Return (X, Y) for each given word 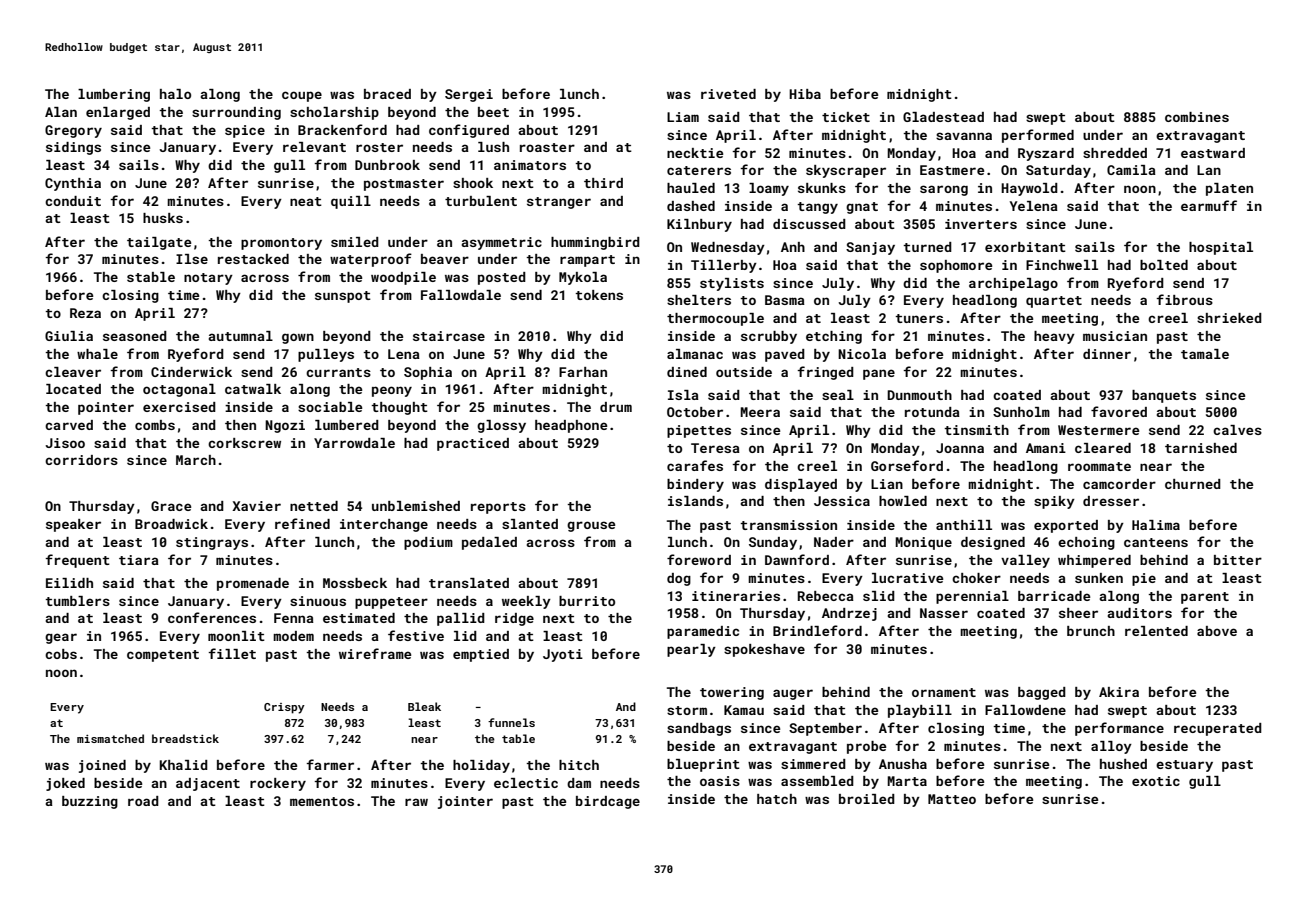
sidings (73, 148)
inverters (981, 224)
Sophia (428, 373)
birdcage (608, 802)
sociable (330, 407)
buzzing (90, 802)
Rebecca (826, 596)
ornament (944, 692)
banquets (1164, 396)
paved (785, 355)
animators (530, 165)
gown (298, 338)
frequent (77, 561)
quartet (1054, 302)
